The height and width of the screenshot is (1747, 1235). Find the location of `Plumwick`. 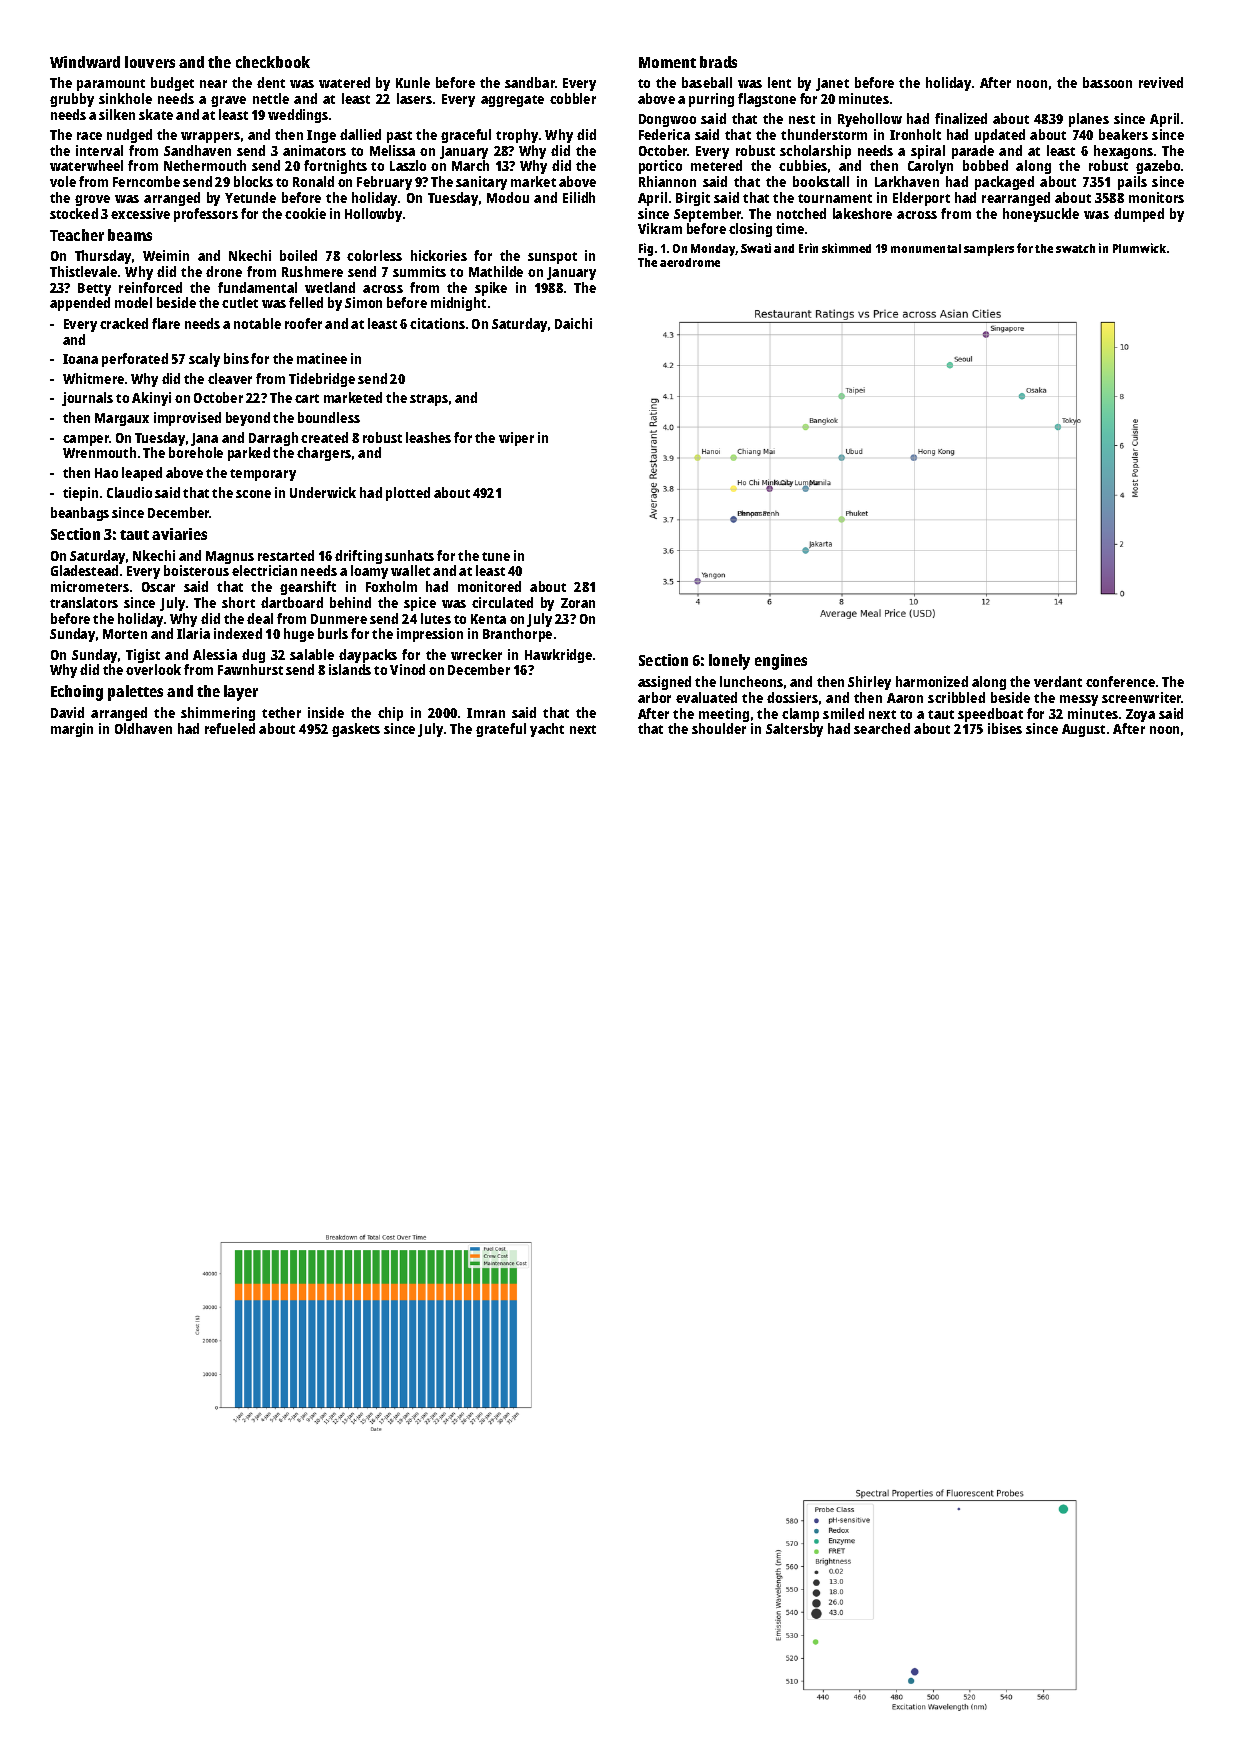

Plumwick is located at coordinates (1139, 248).
